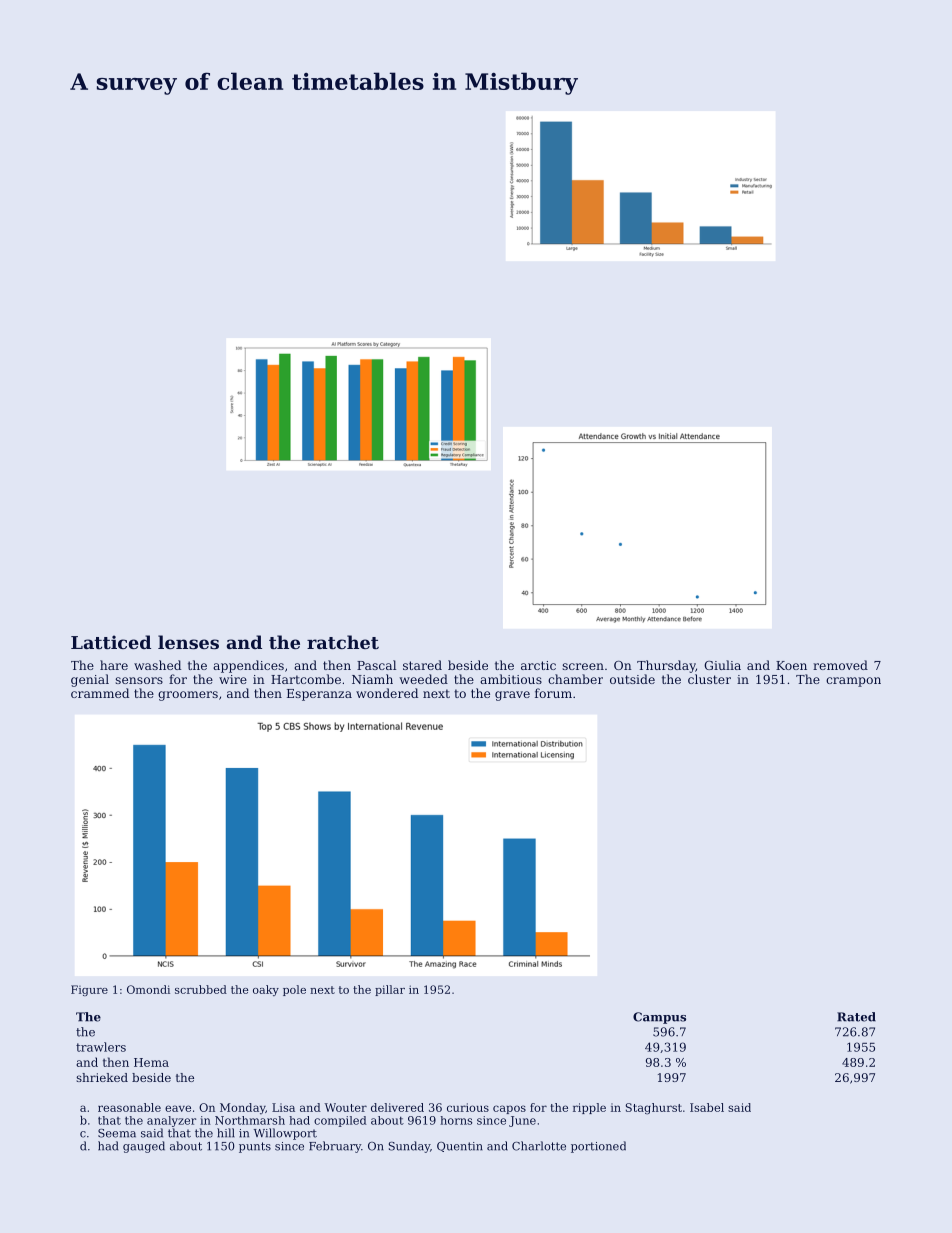  I want to click on pole, so click(294, 990).
